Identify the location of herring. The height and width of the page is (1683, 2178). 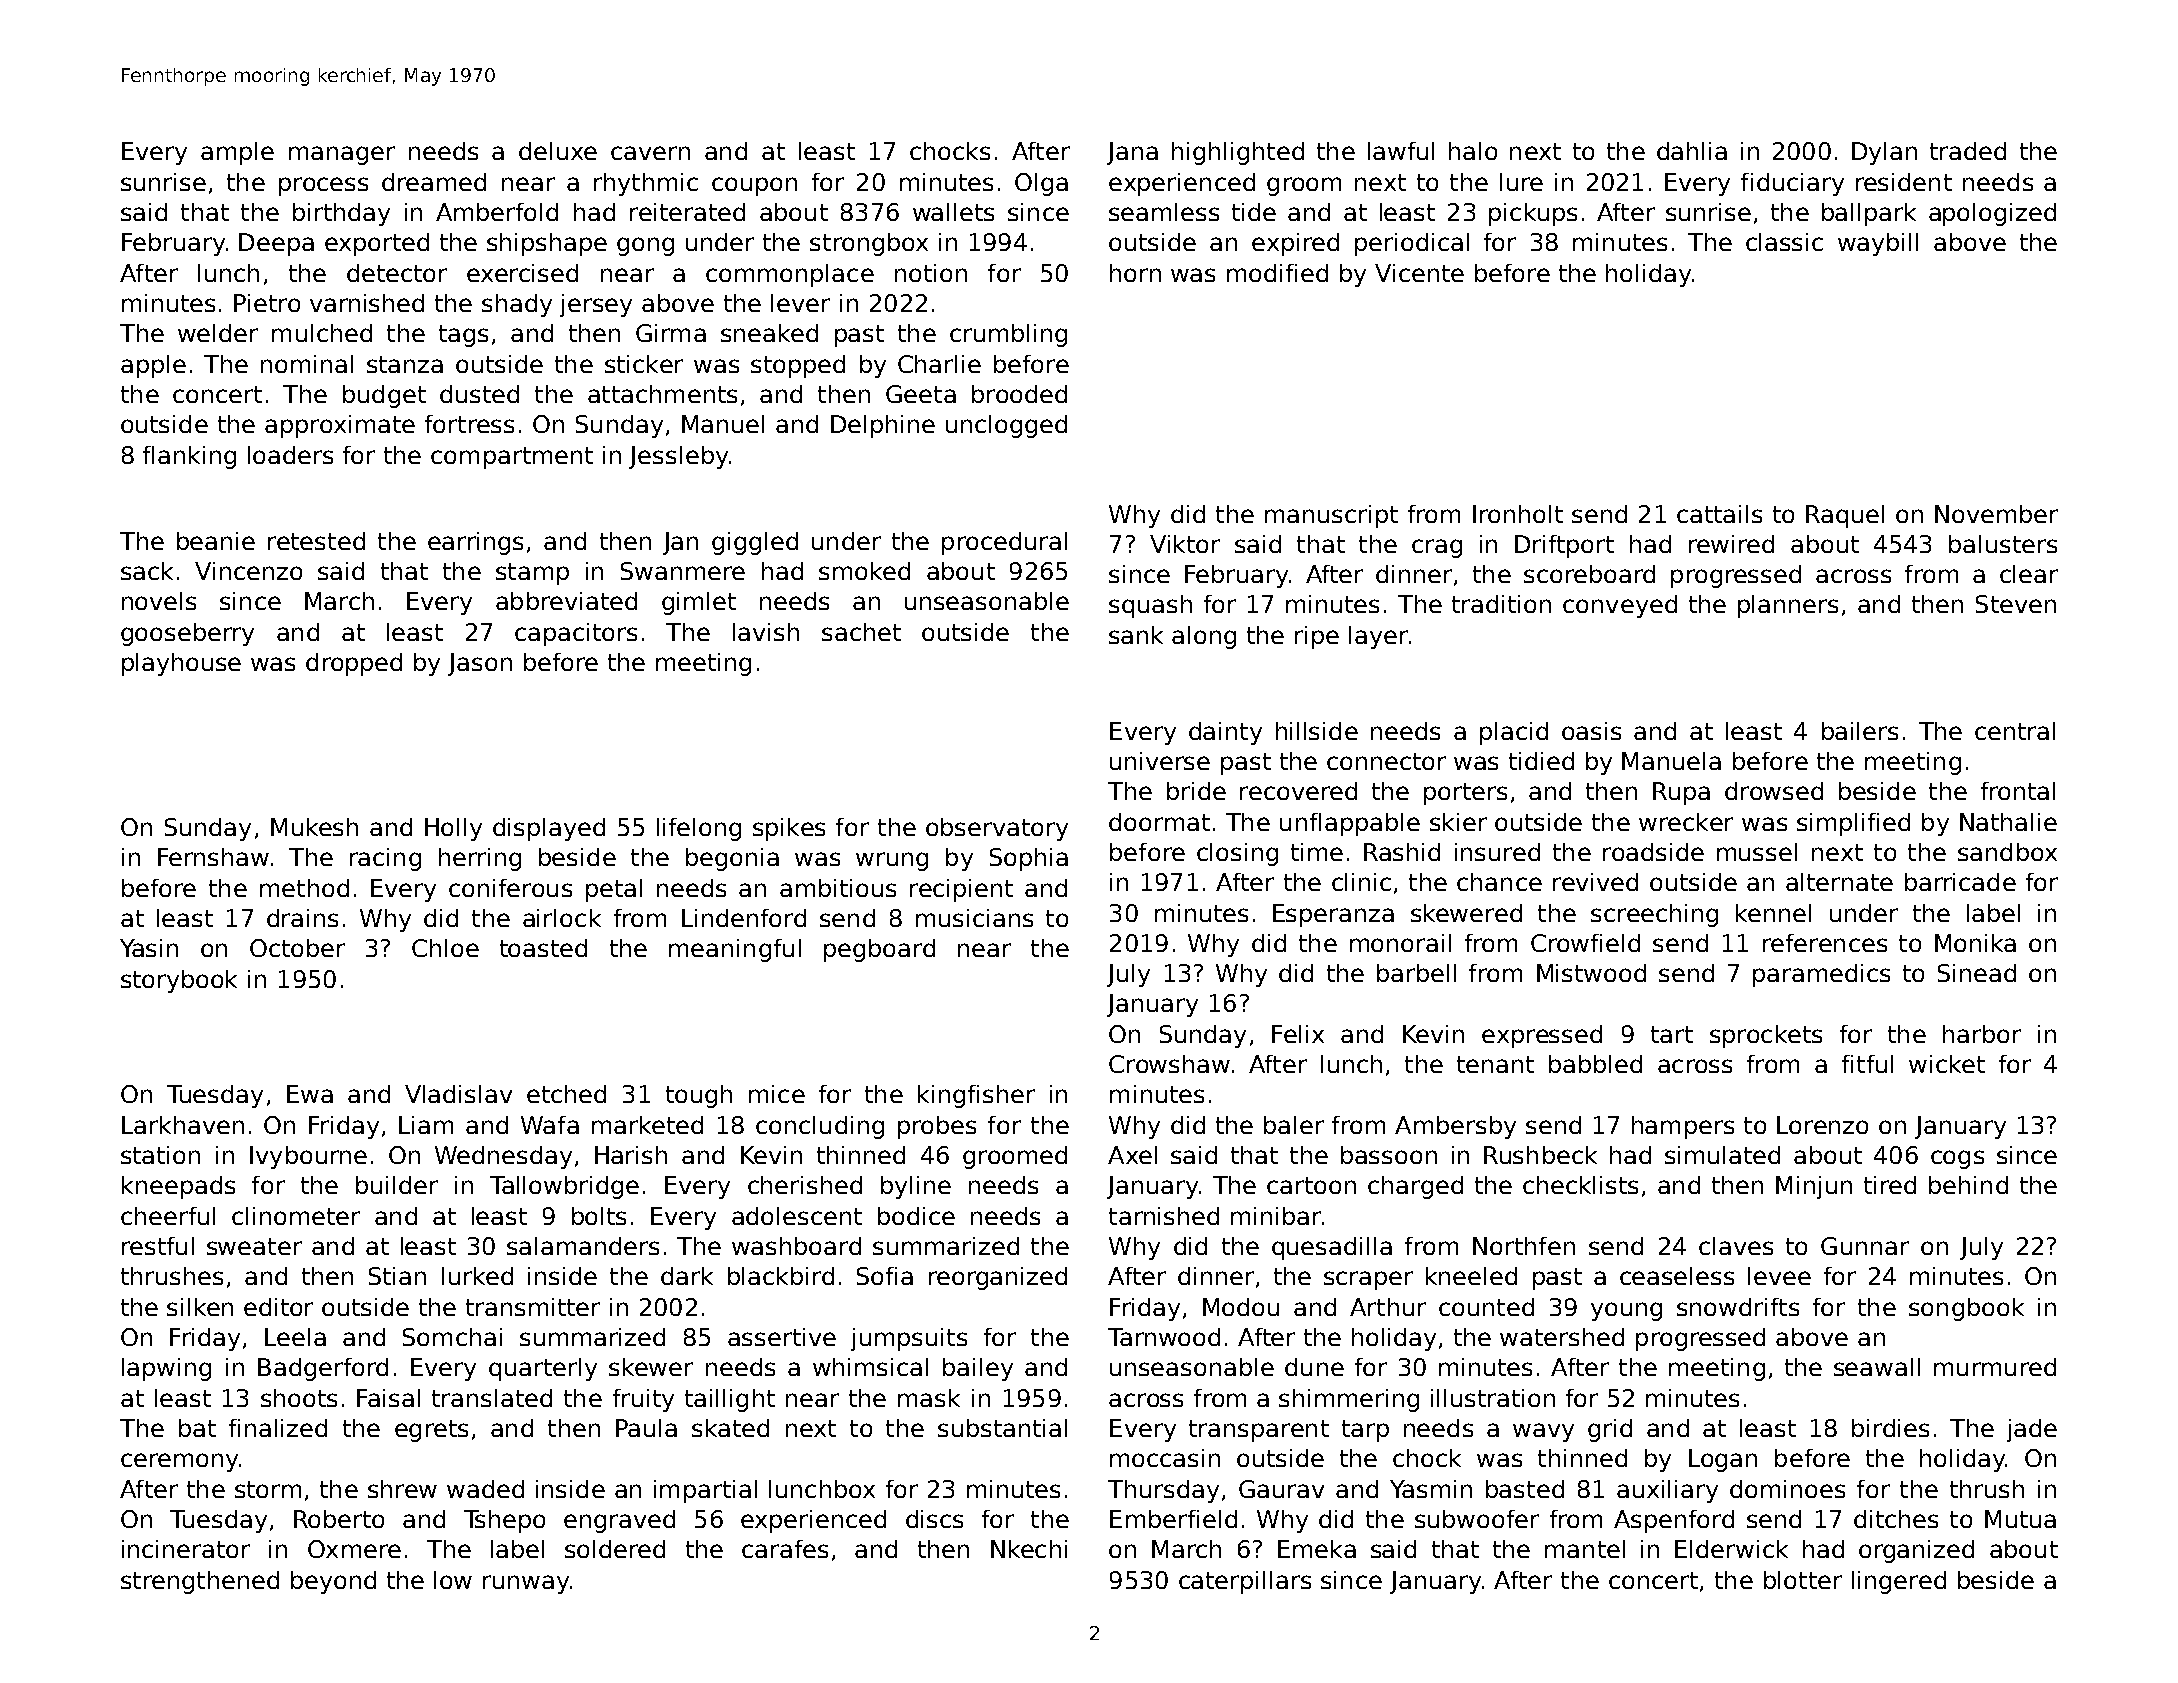
(480, 859).
